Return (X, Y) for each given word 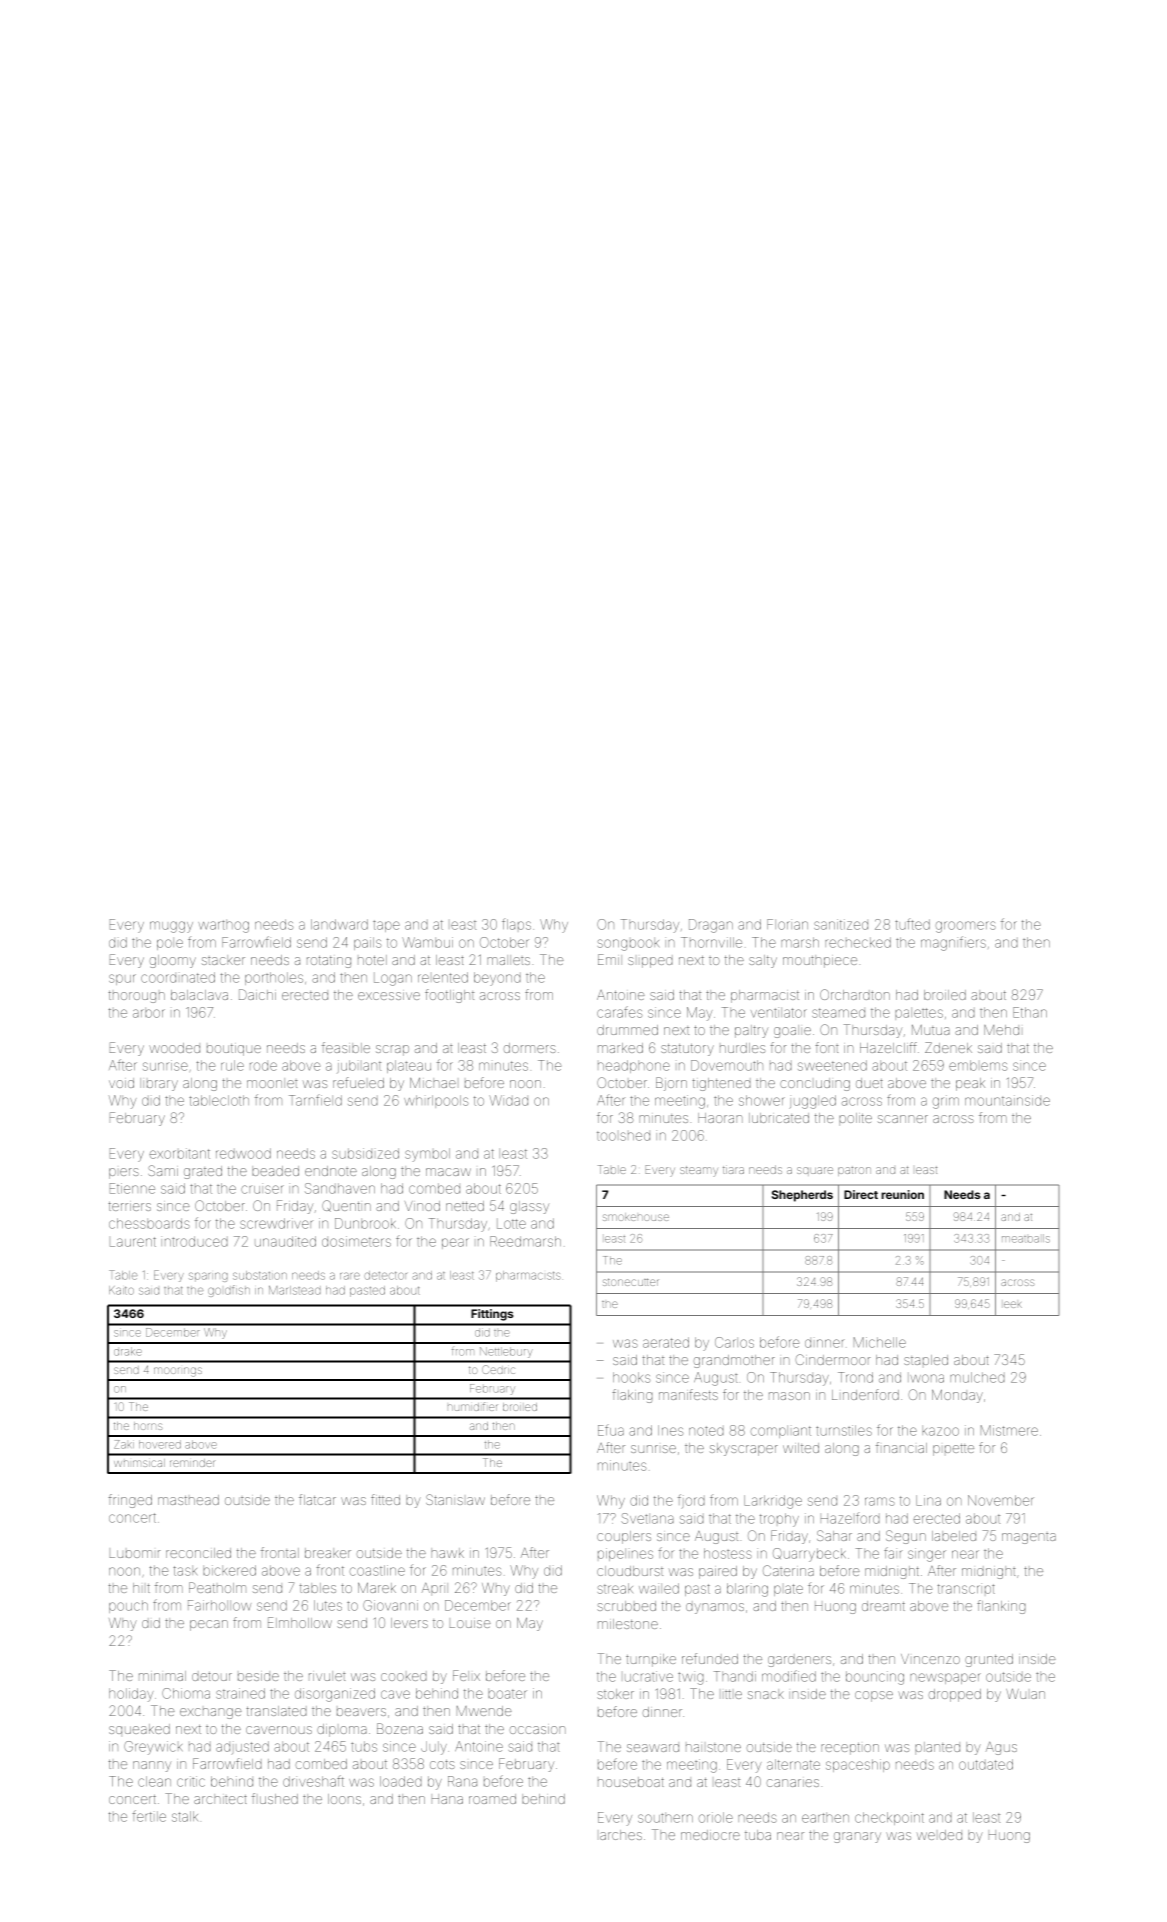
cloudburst (630, 1571)
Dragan (711, 926)
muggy (171, 927)
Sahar (834, 1535)
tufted (912, 924)
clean (154, 1781)
